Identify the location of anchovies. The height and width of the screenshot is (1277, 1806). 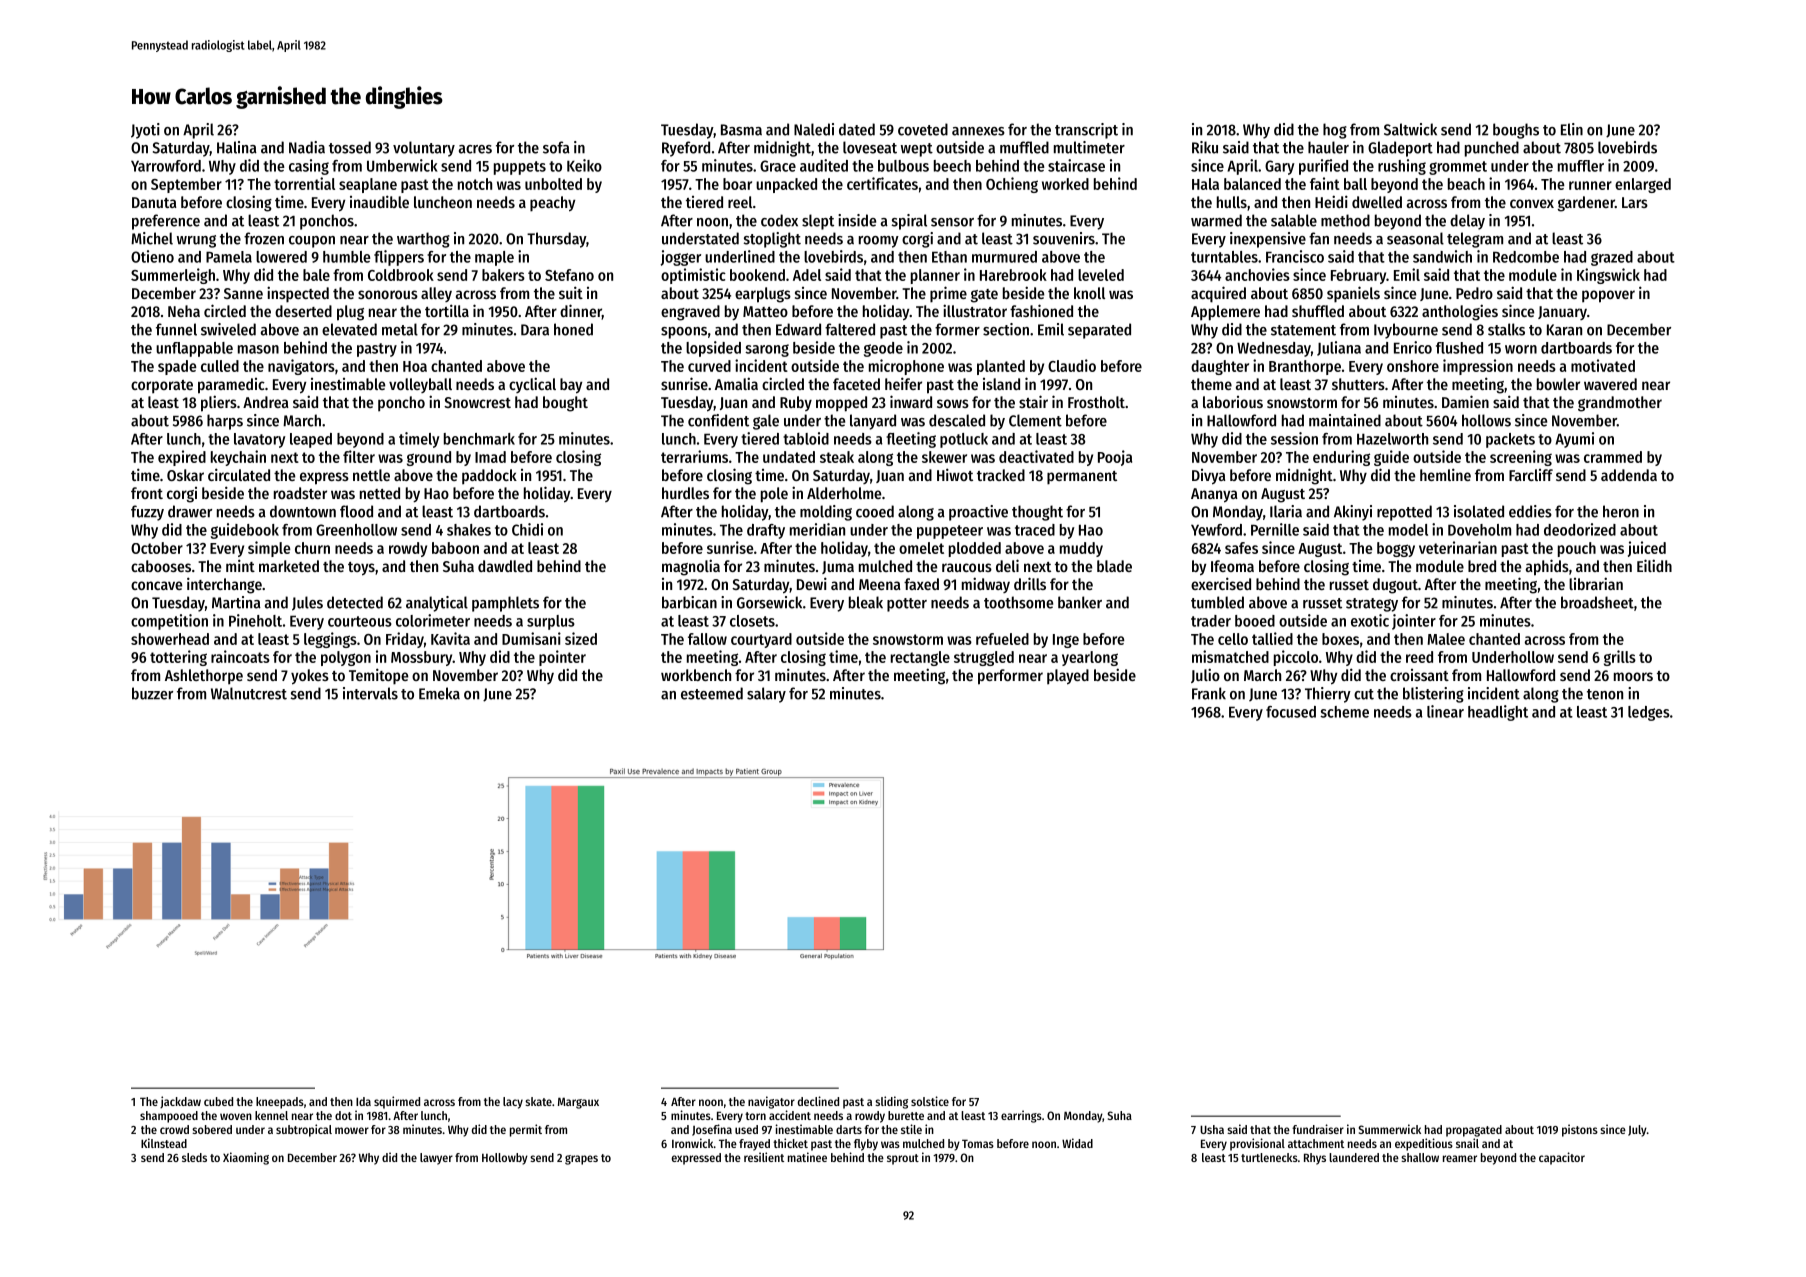
(1257, 274).
